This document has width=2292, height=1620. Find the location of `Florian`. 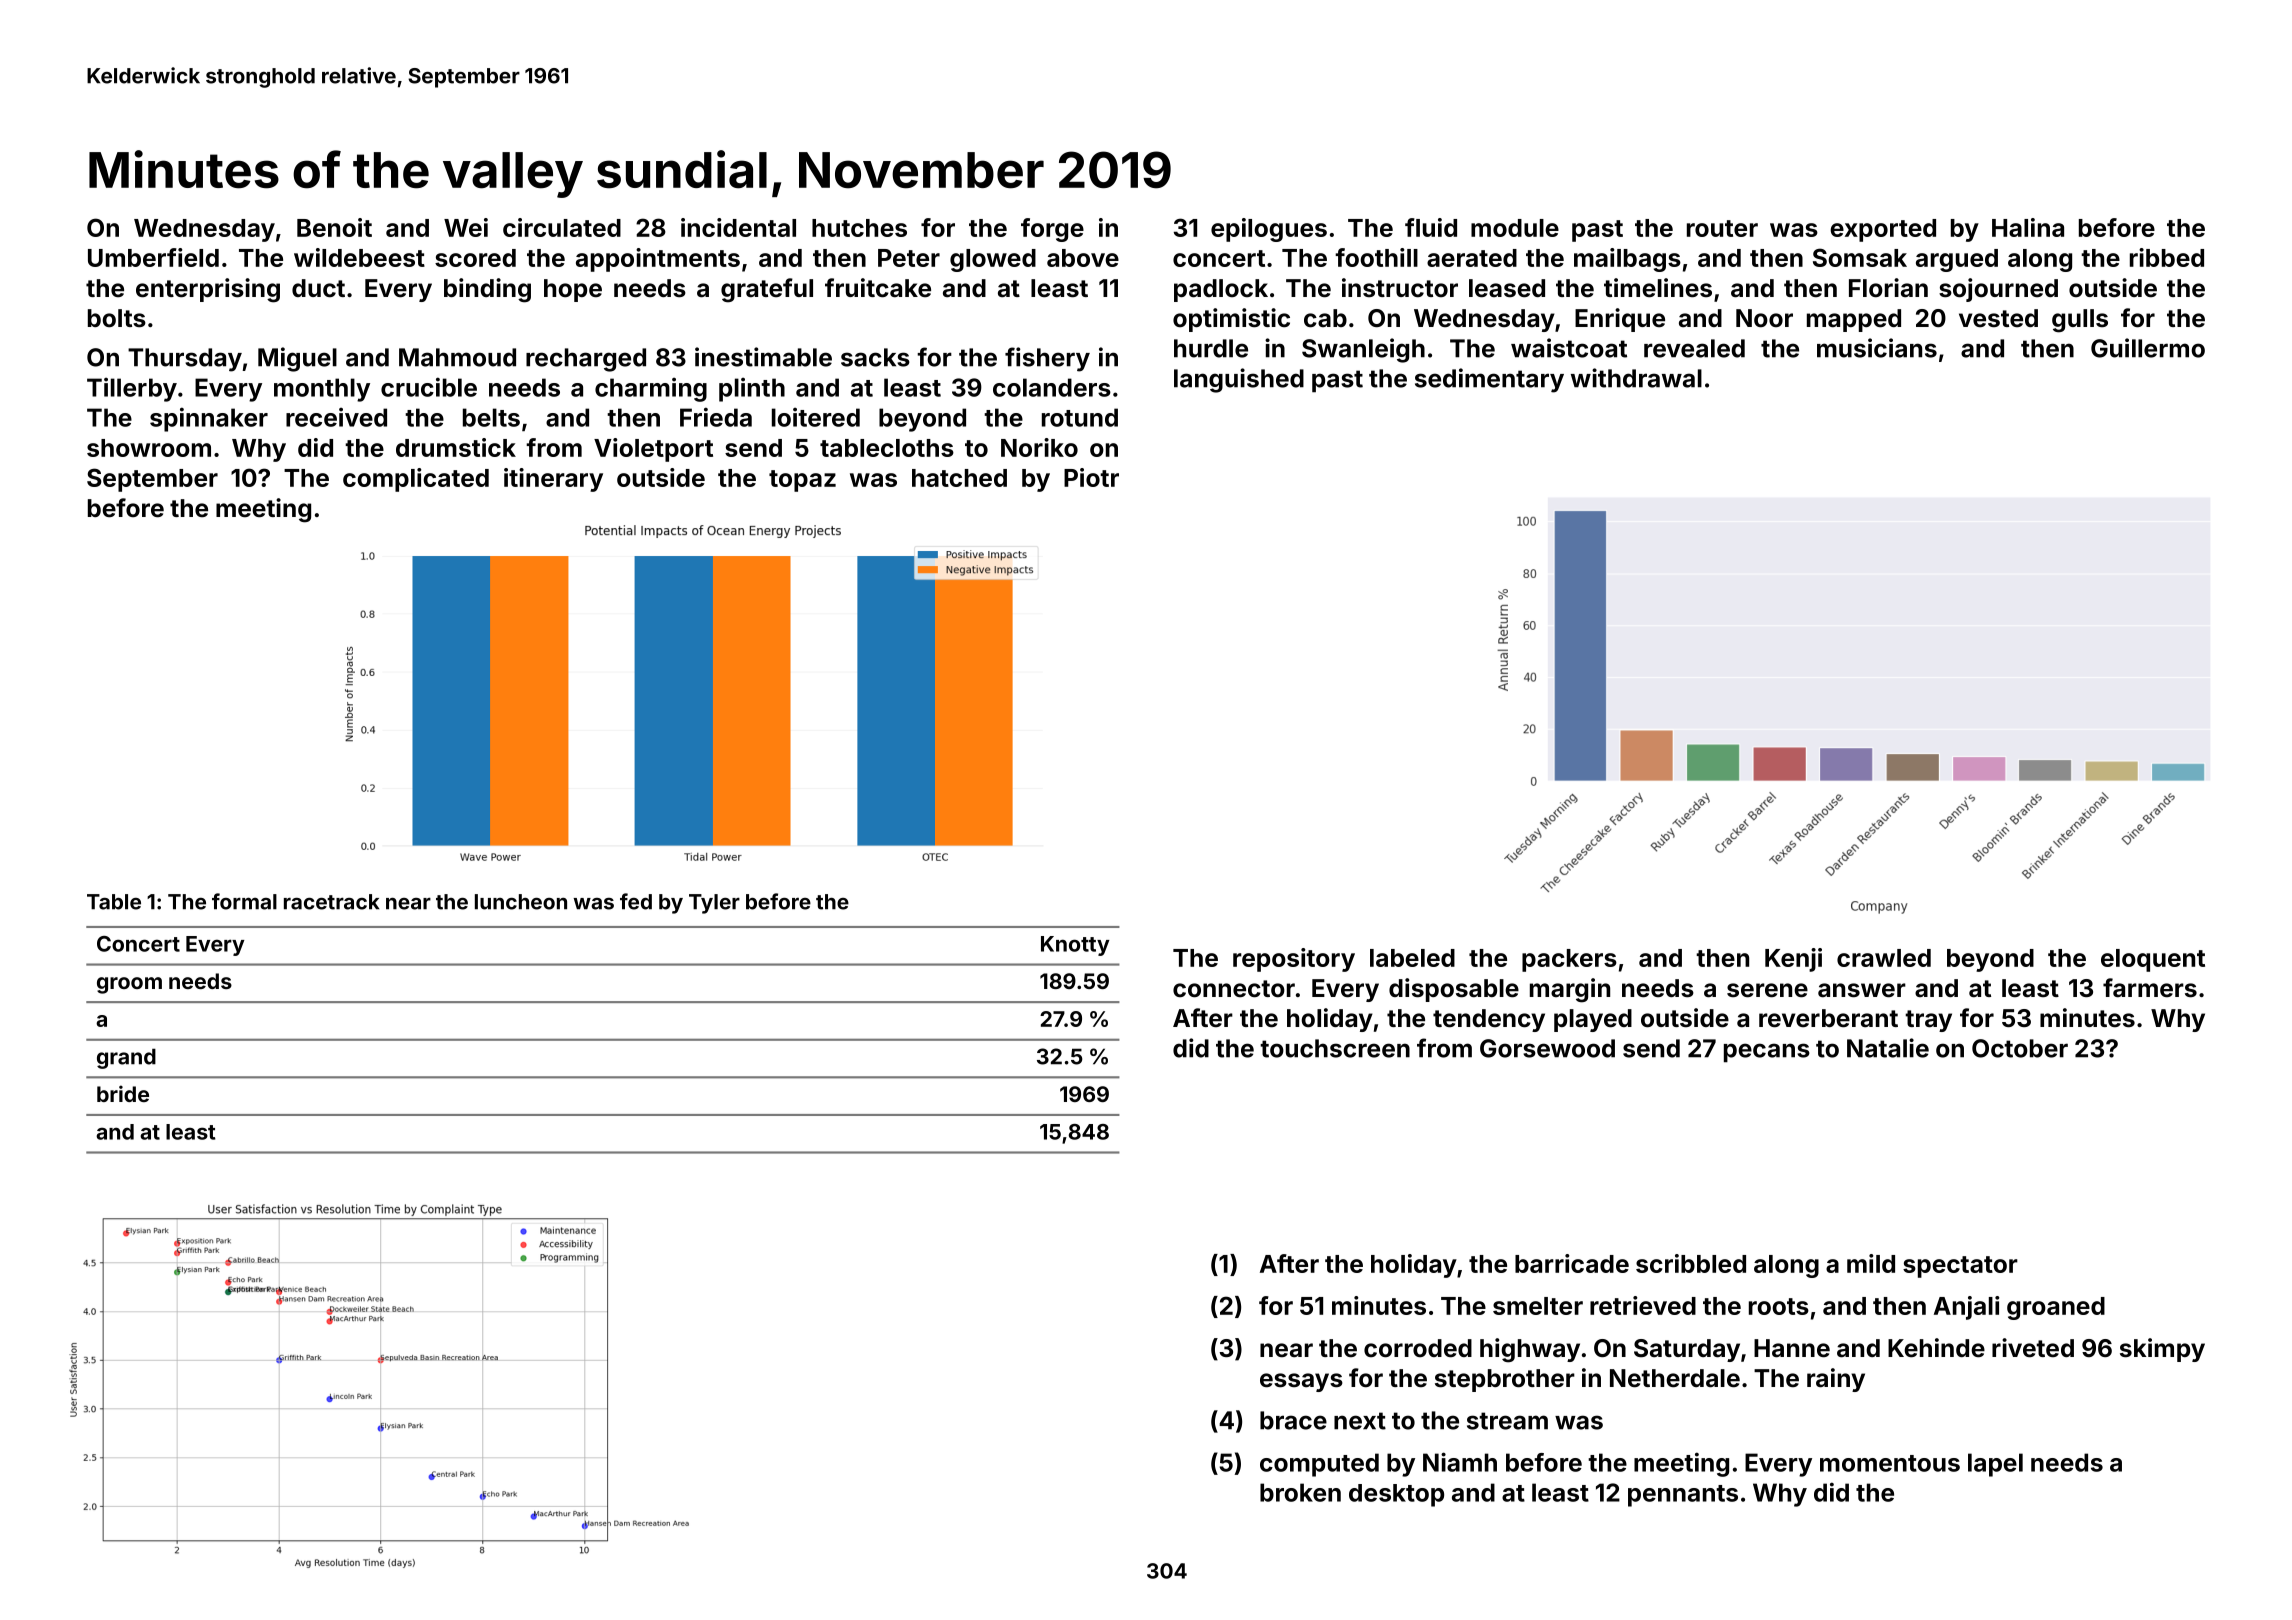

Florian is located at coordinates (1888, 288).
